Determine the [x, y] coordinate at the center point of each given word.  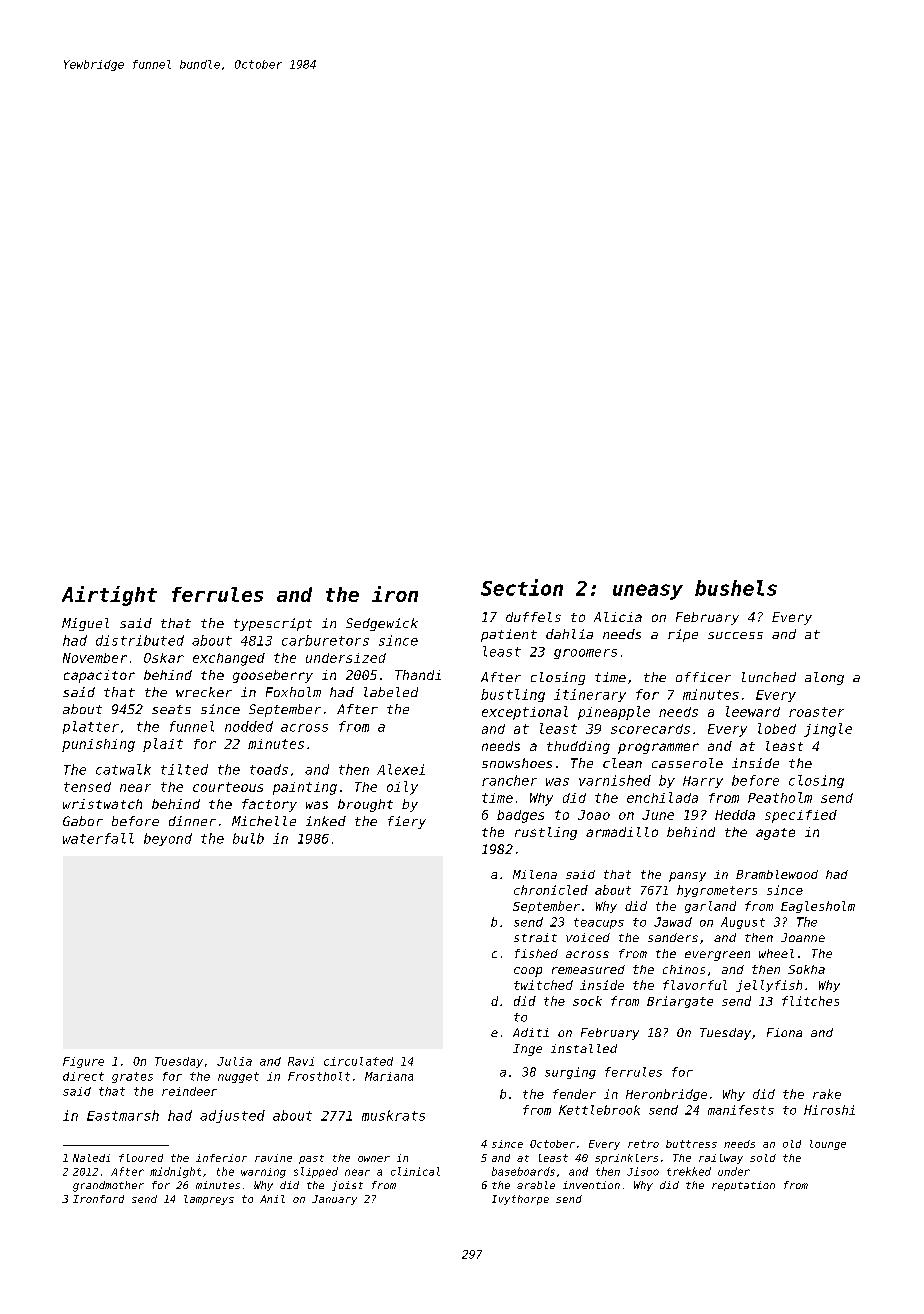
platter [91, 727]
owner [374, 1159]
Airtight [109, 596]
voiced [588, 937]
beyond [168, 839]
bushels [736, 588]
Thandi [418, 675]
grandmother [108, 1186]
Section [522, 587]
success [735, 635]
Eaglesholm [818, 907]
